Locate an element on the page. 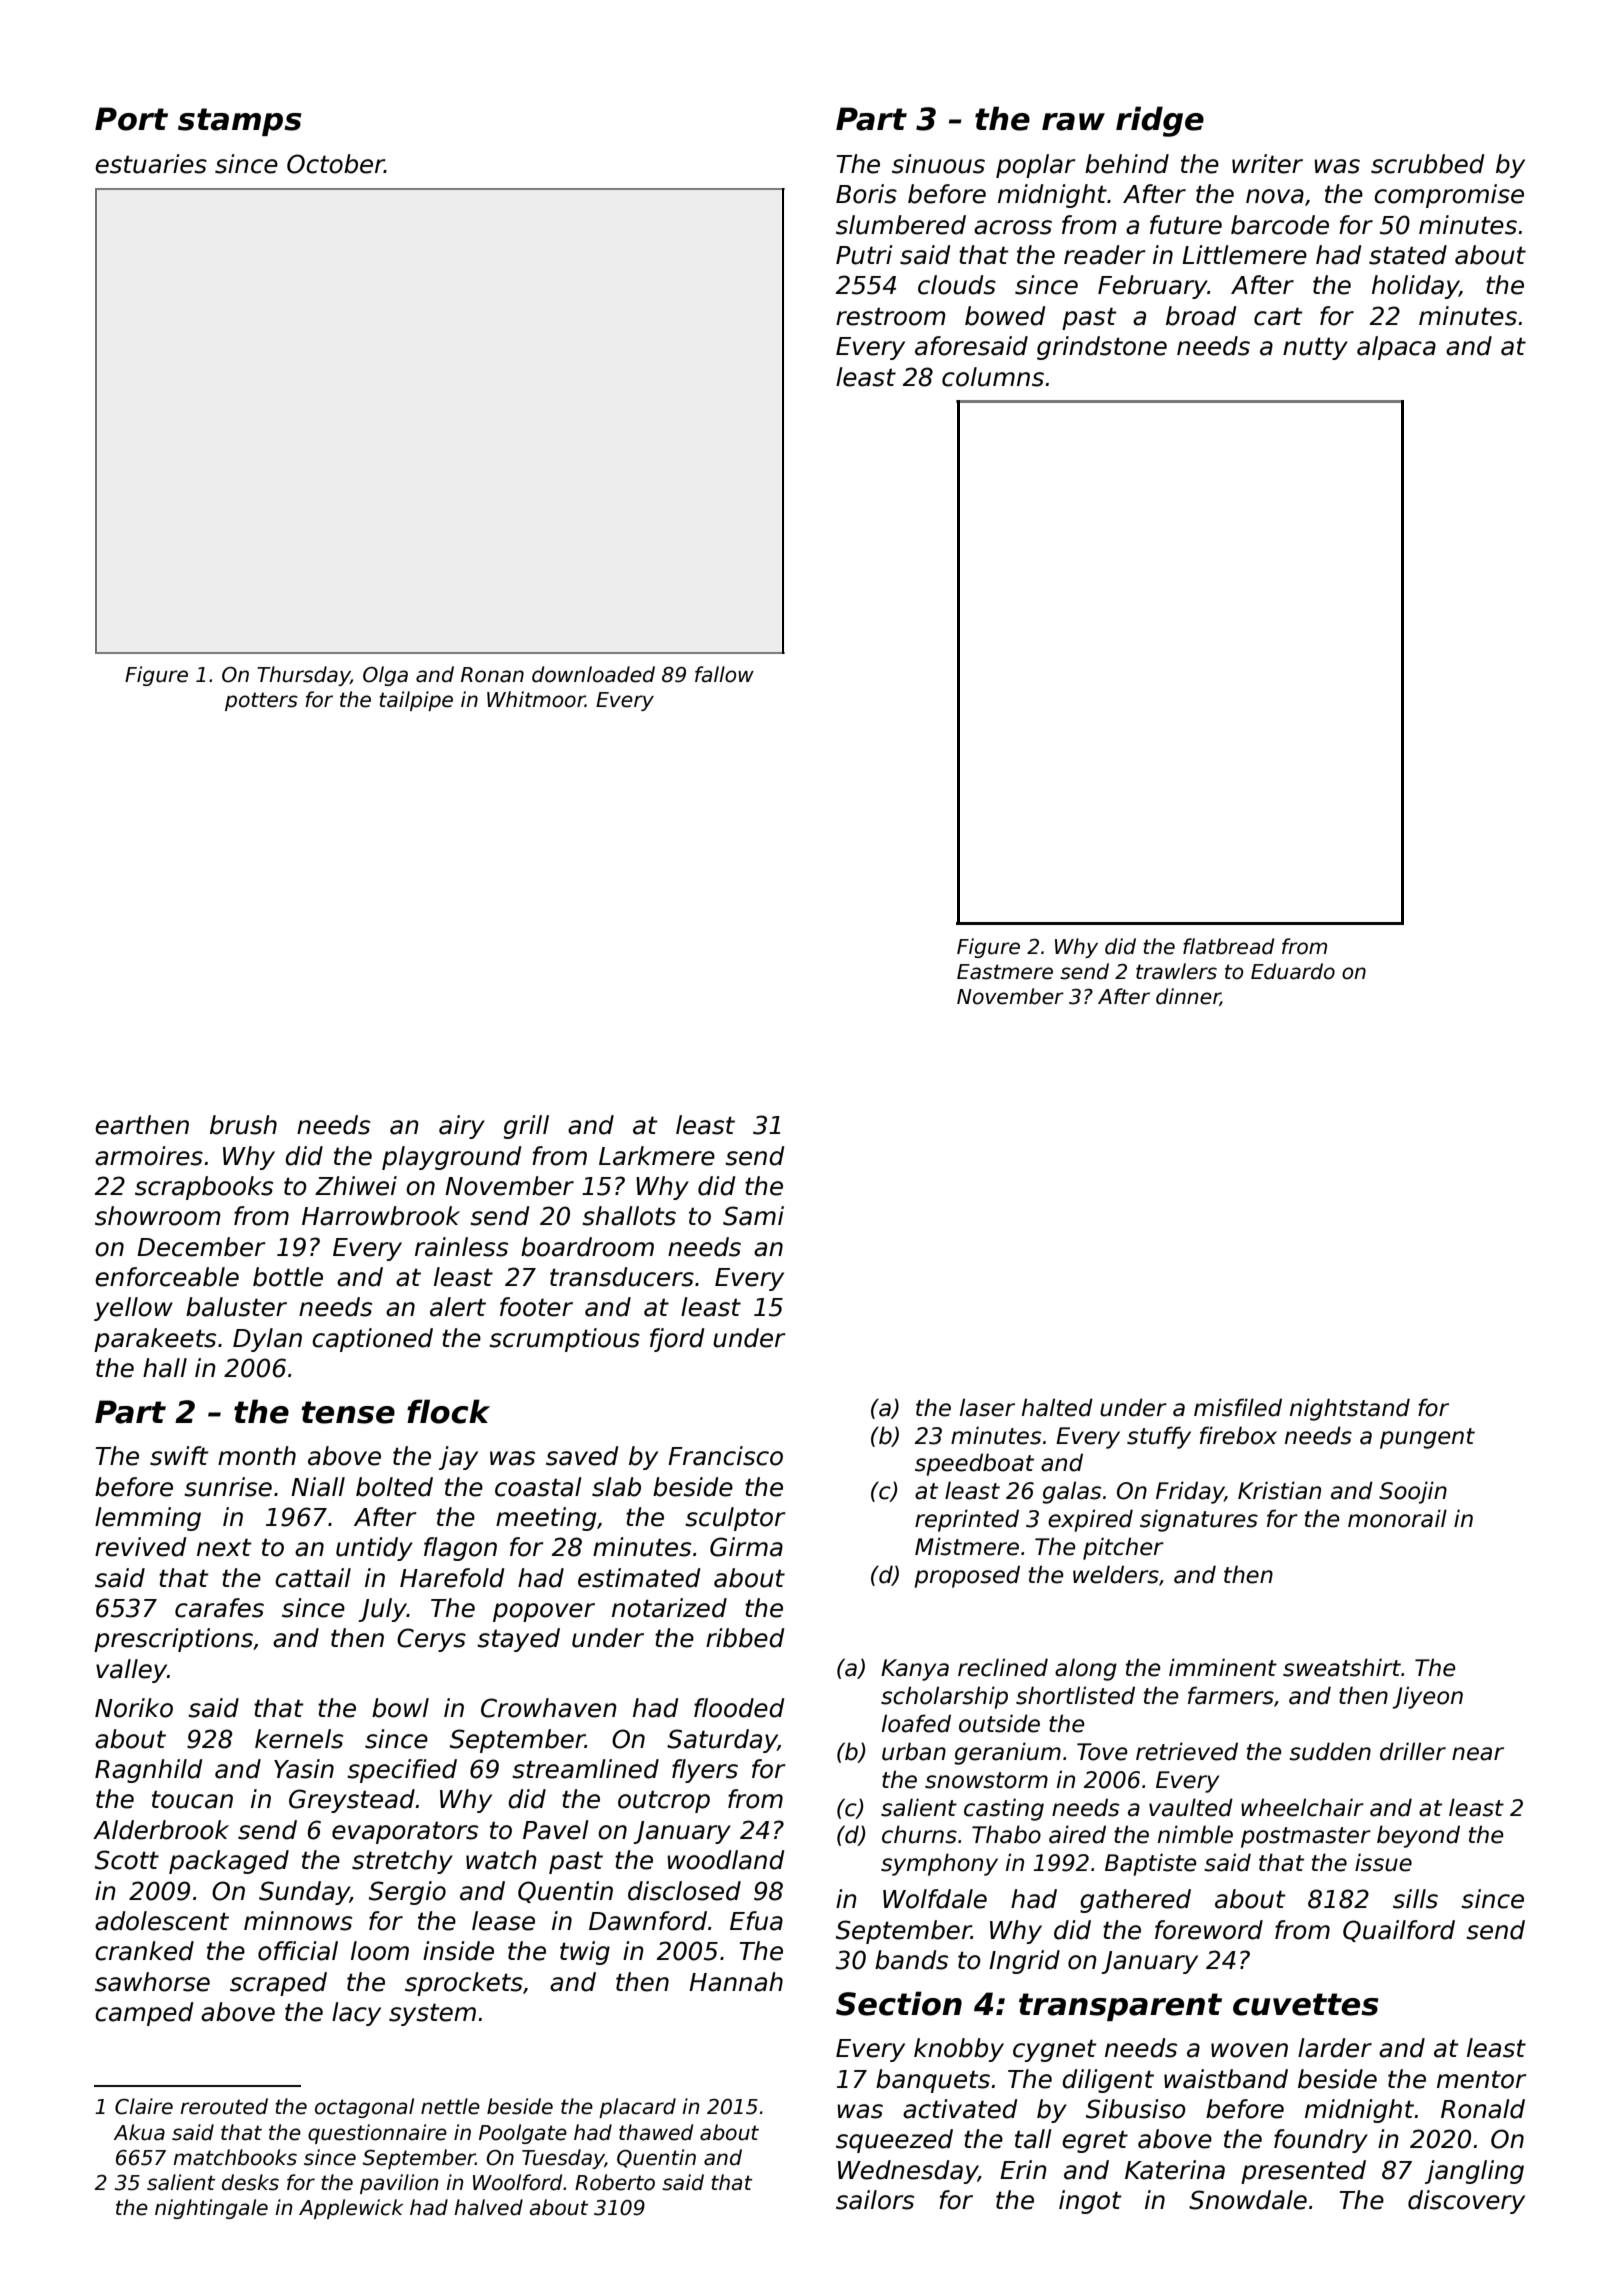 Image resolution: width=1620 pixels, height=2292 pixels. Jiyeon is located at coordinates (1428, 1697).
